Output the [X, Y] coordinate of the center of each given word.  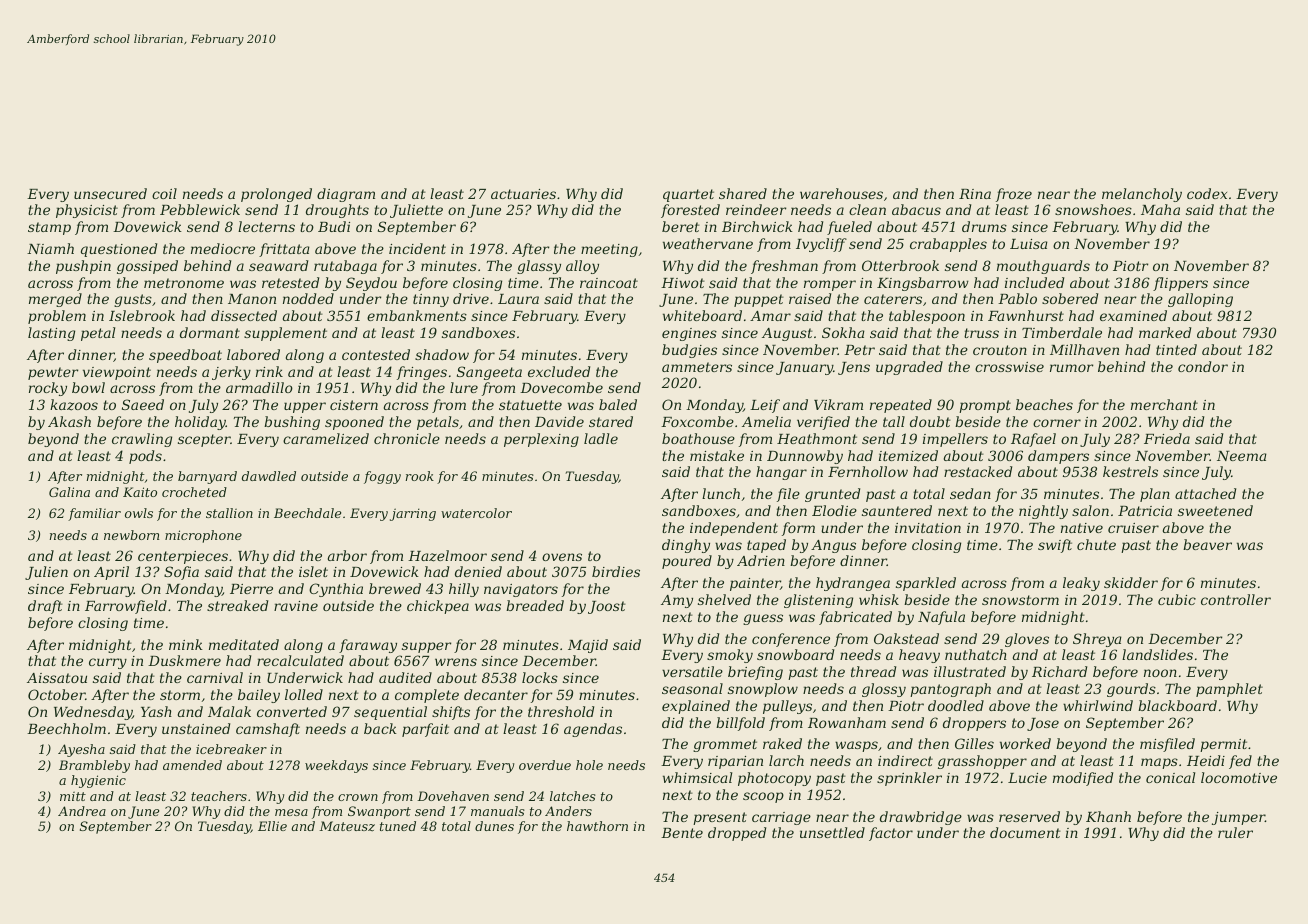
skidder [1131, 582]
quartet [688, 195]
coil [164, 193]
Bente [682, 833]
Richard [1059, 671]
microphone [203, 536]
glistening [818, 601]
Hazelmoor [447, 556]
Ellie [272, 826]
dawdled [269, 476]
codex [1207, 193]
